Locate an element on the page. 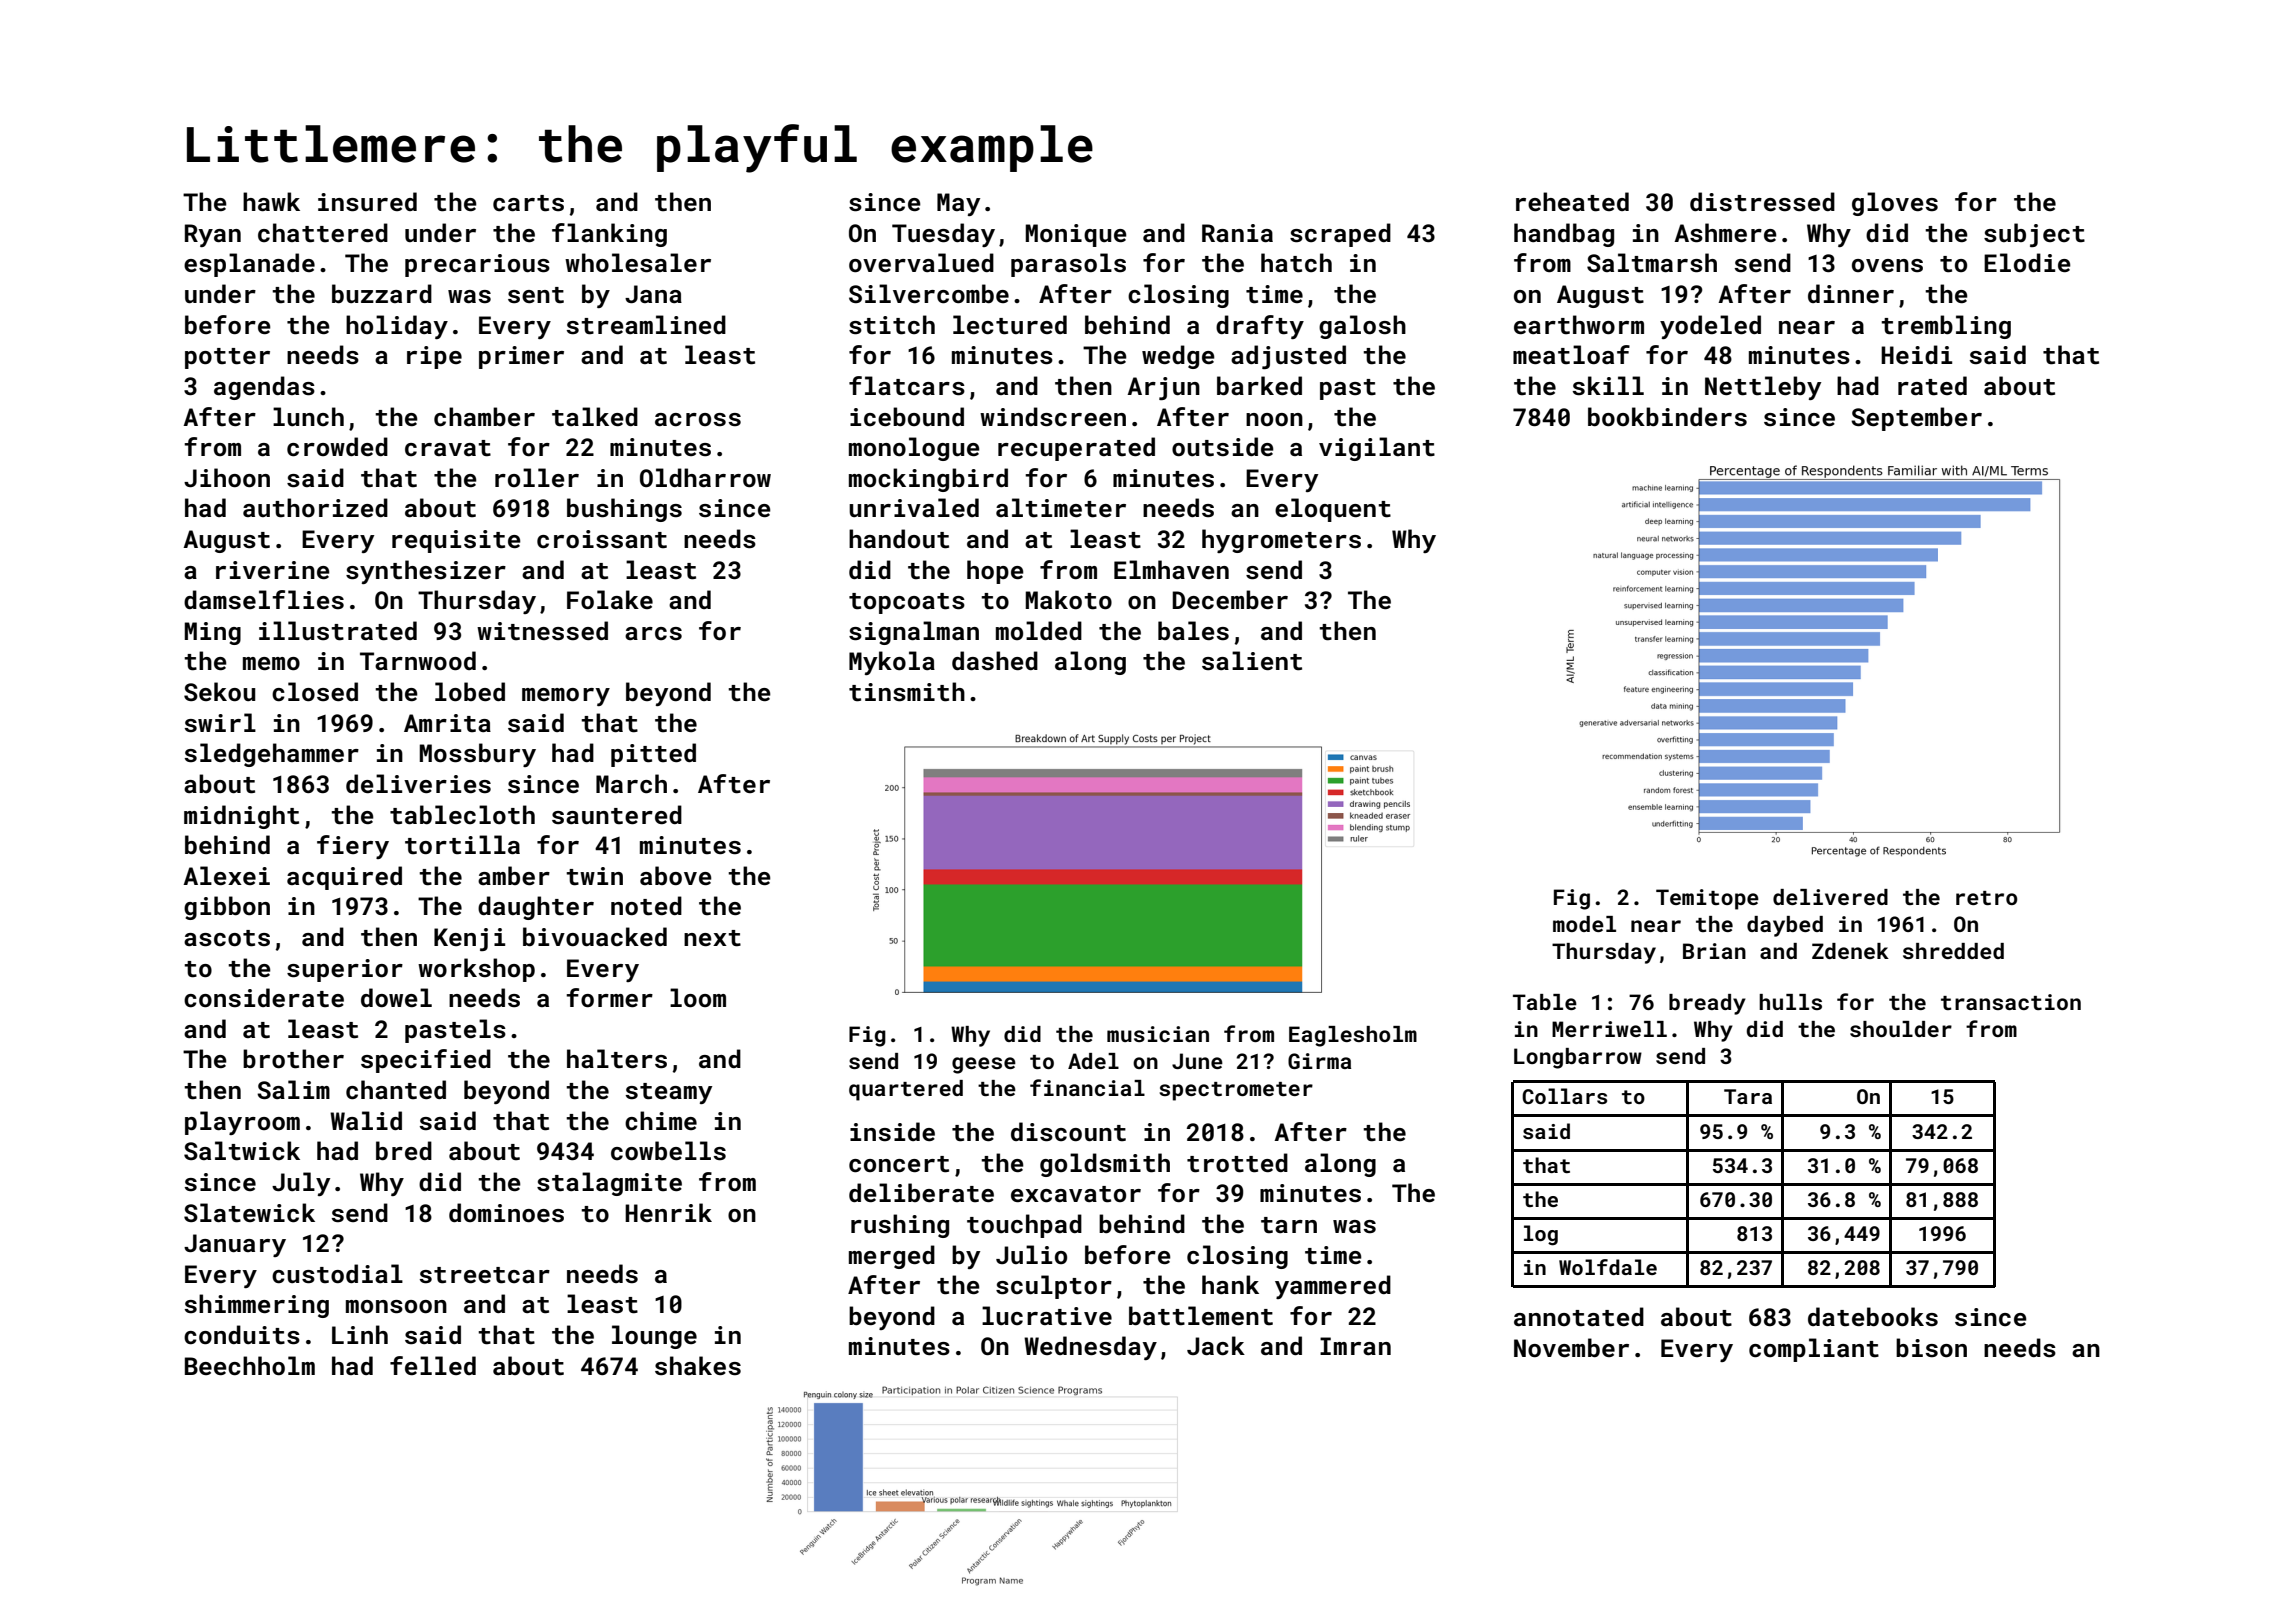 This page has height=1620, width=2292. Eaglesholm is located at coordinates (1353, 1036).
